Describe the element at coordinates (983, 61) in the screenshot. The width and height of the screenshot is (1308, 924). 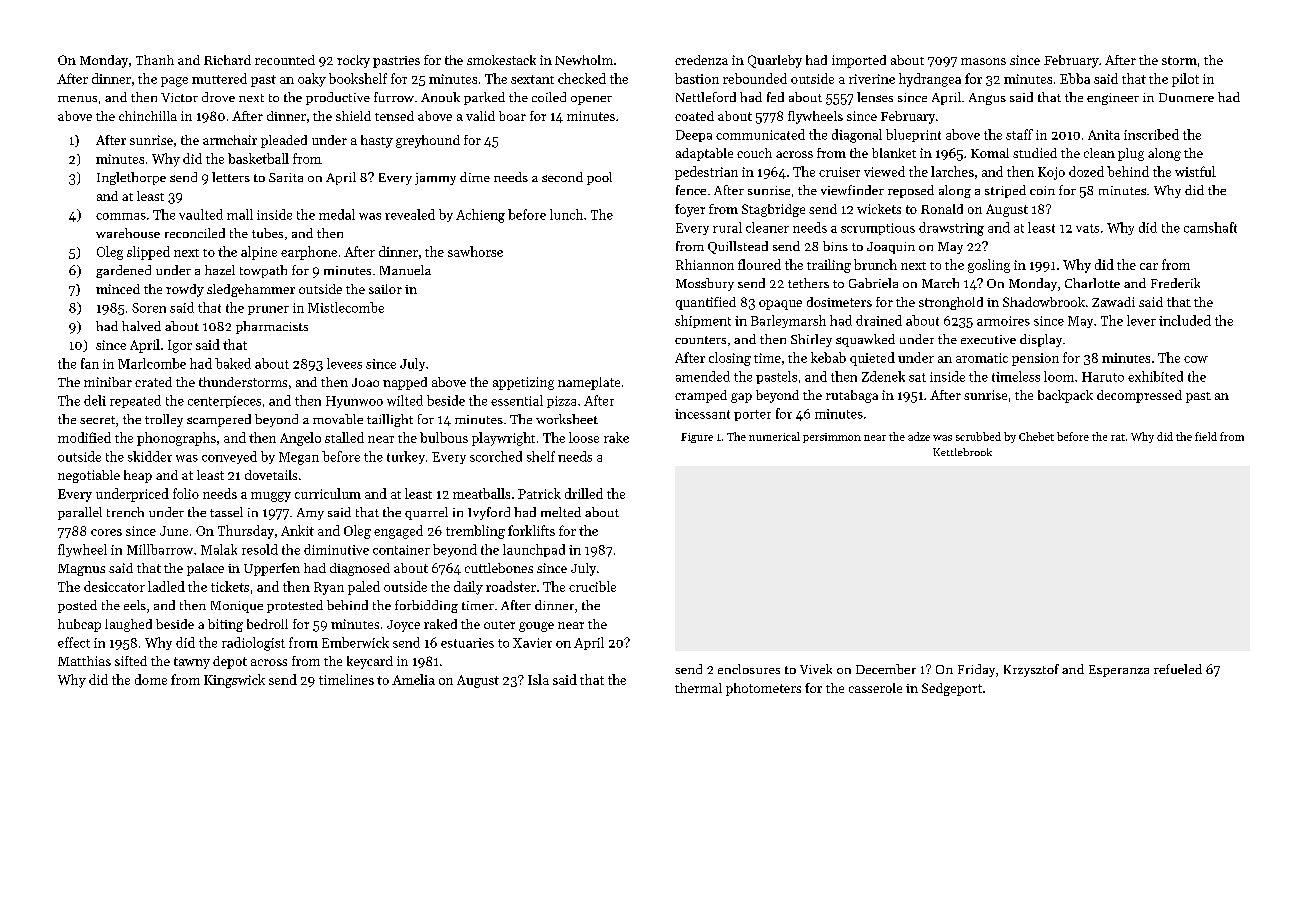
I see `masons` at that location.
